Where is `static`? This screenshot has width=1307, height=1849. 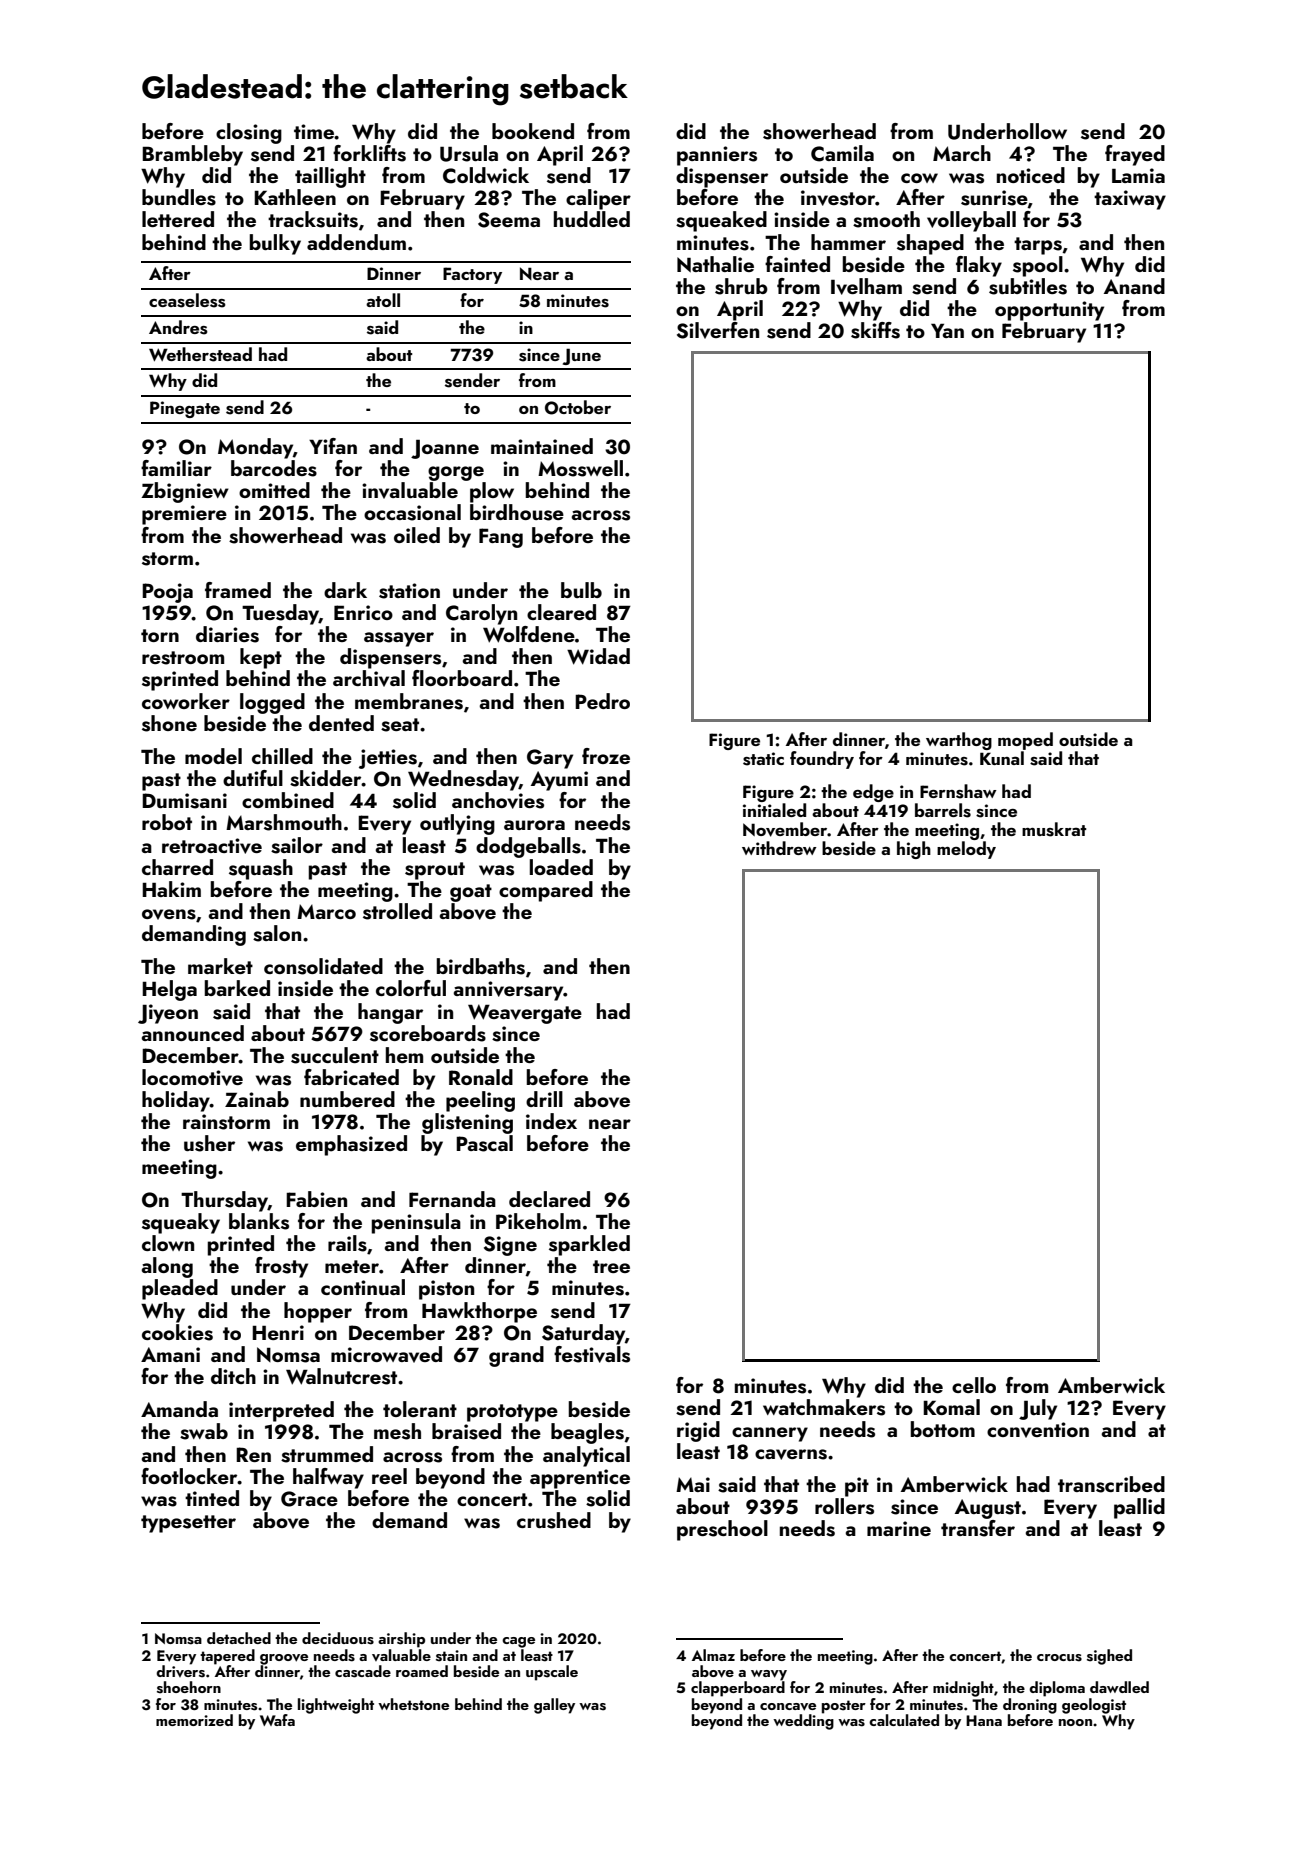
static is located at coordinates (763, 759).
